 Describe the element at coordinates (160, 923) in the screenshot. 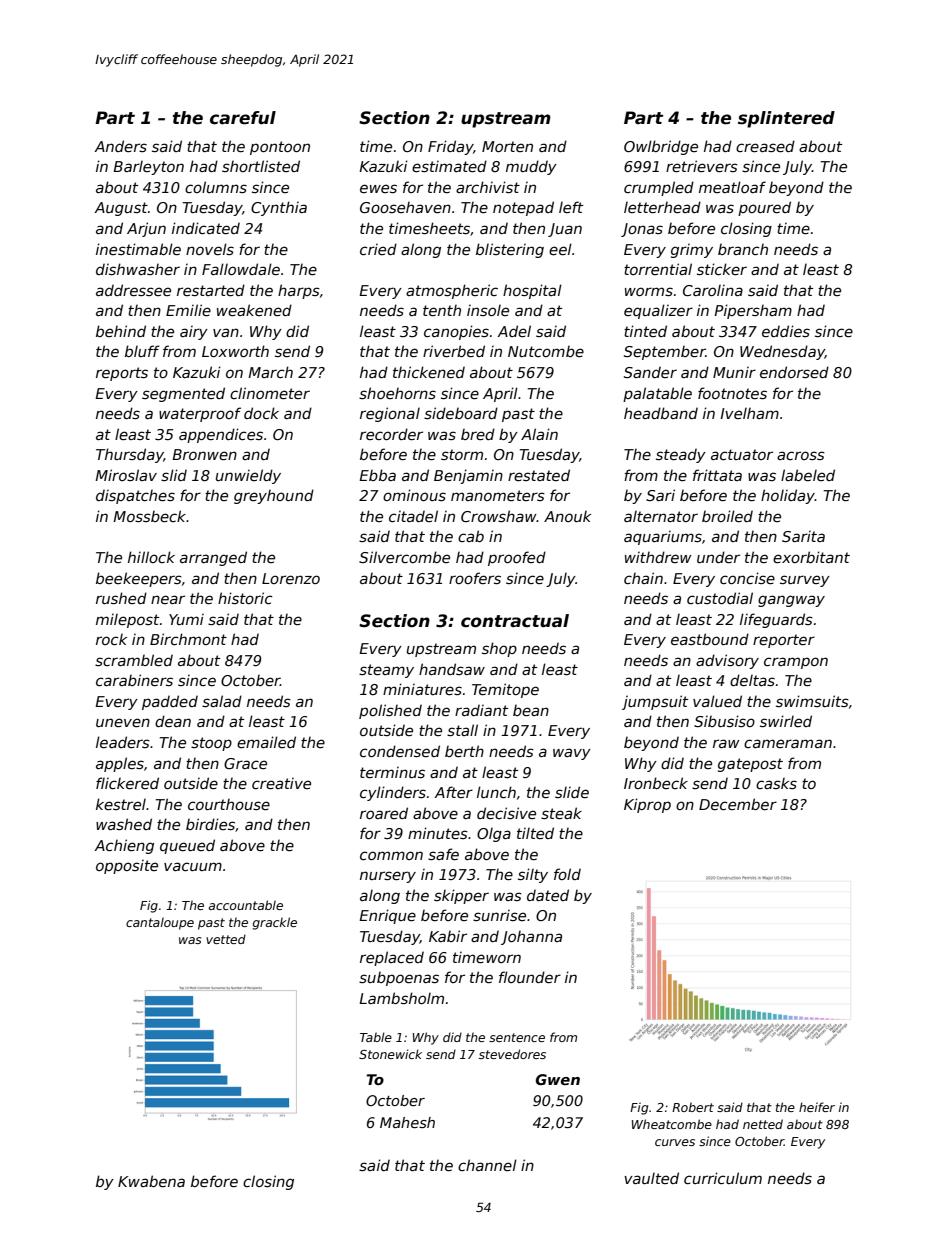

I see `cantaloupe` at that location.
